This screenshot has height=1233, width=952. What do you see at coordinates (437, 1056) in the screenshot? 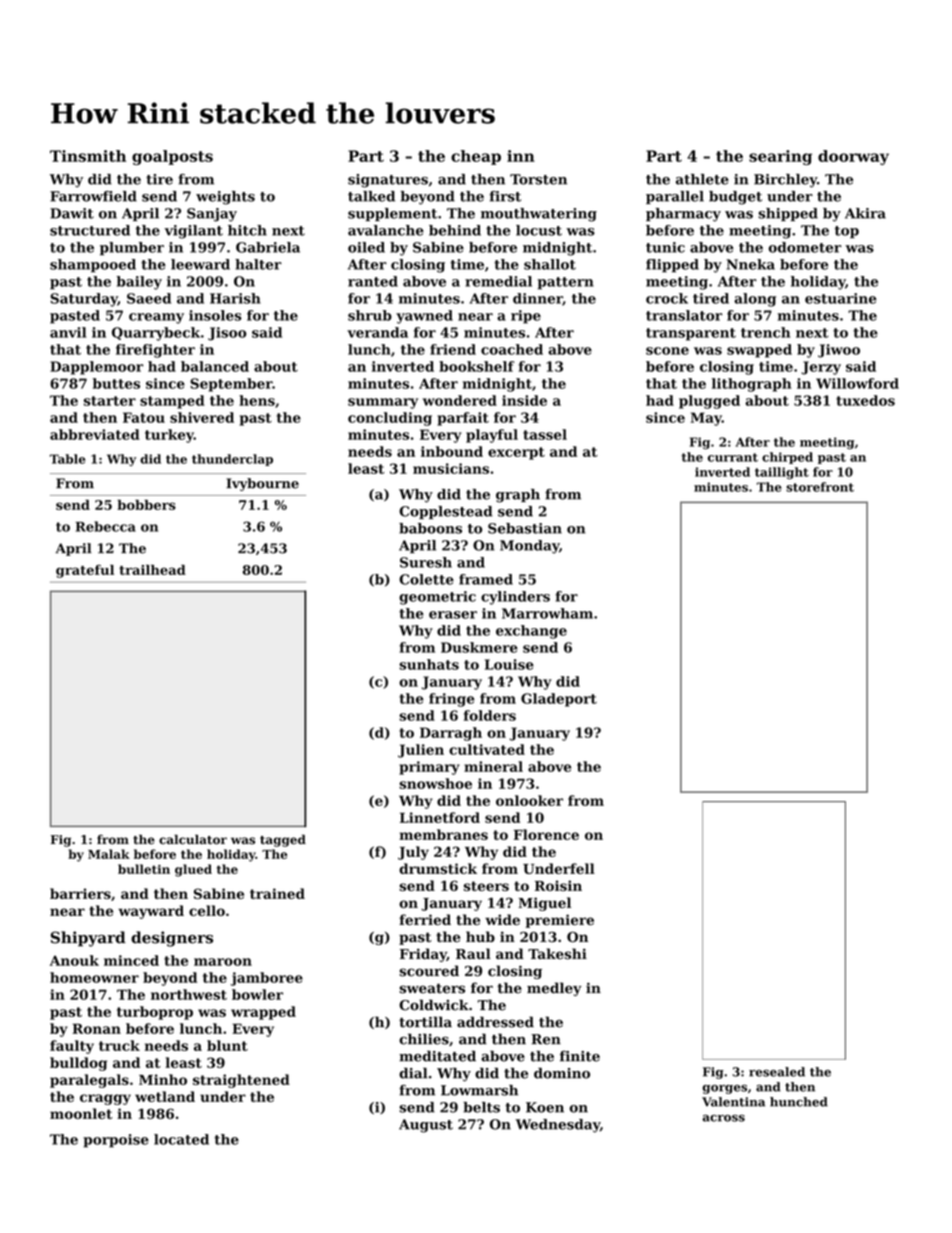
I see `meditated` at bounding box center [437, 1056].
